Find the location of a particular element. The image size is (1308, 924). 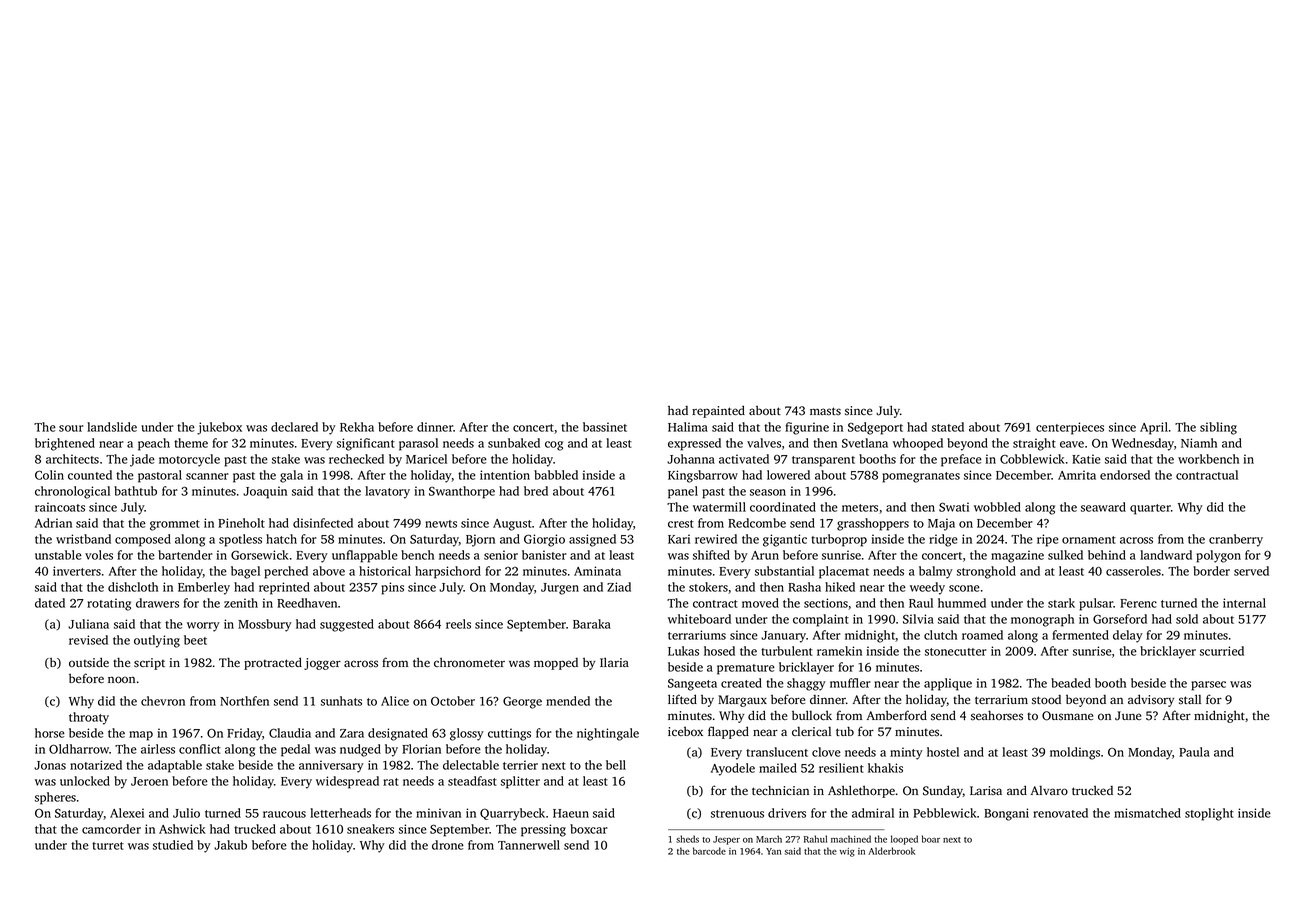

sibling is located at coordinates (1218, 428).
